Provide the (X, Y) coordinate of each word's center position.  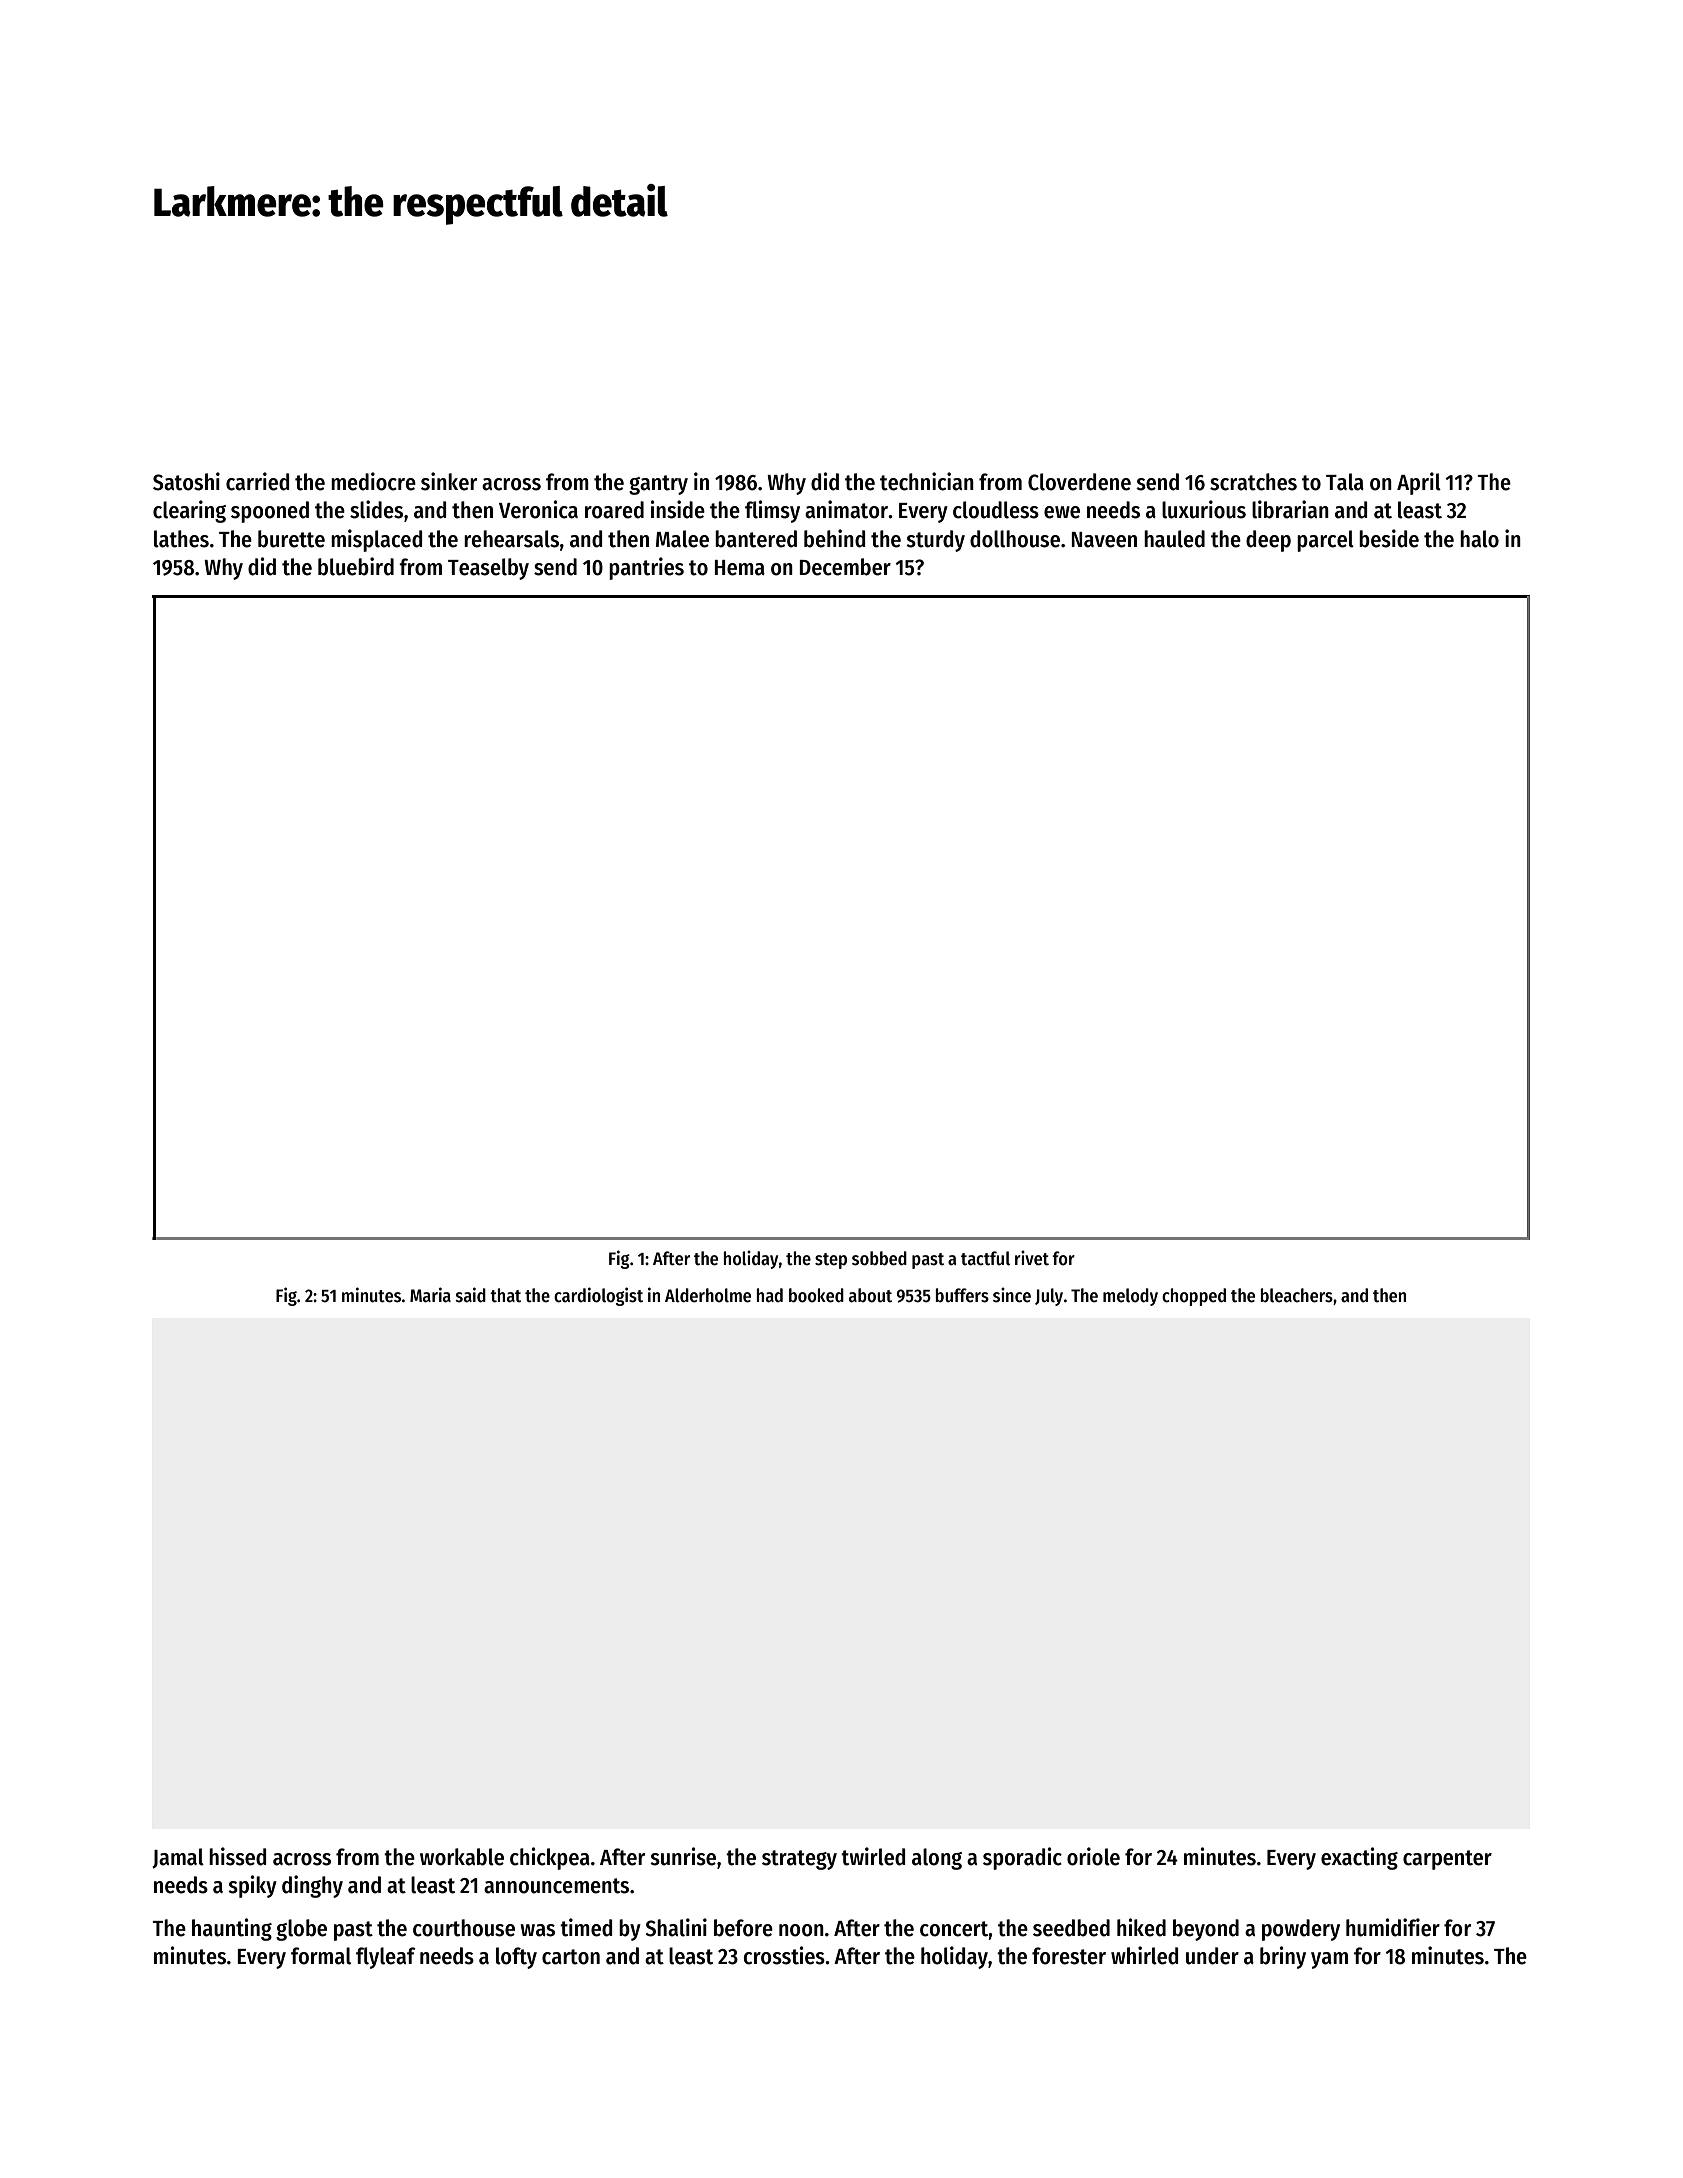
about (870, 1295)
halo (1479, 539)
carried (257, 481)
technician (927, 481)
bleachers (1297, 1295)
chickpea (550, 1858)
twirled (873, 1856)
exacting (1359, 1858)
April (1419, 483)
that (505, 1295)
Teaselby (488, 569)
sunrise (683, 1856)
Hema (739, 568)
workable (462, 1857)
